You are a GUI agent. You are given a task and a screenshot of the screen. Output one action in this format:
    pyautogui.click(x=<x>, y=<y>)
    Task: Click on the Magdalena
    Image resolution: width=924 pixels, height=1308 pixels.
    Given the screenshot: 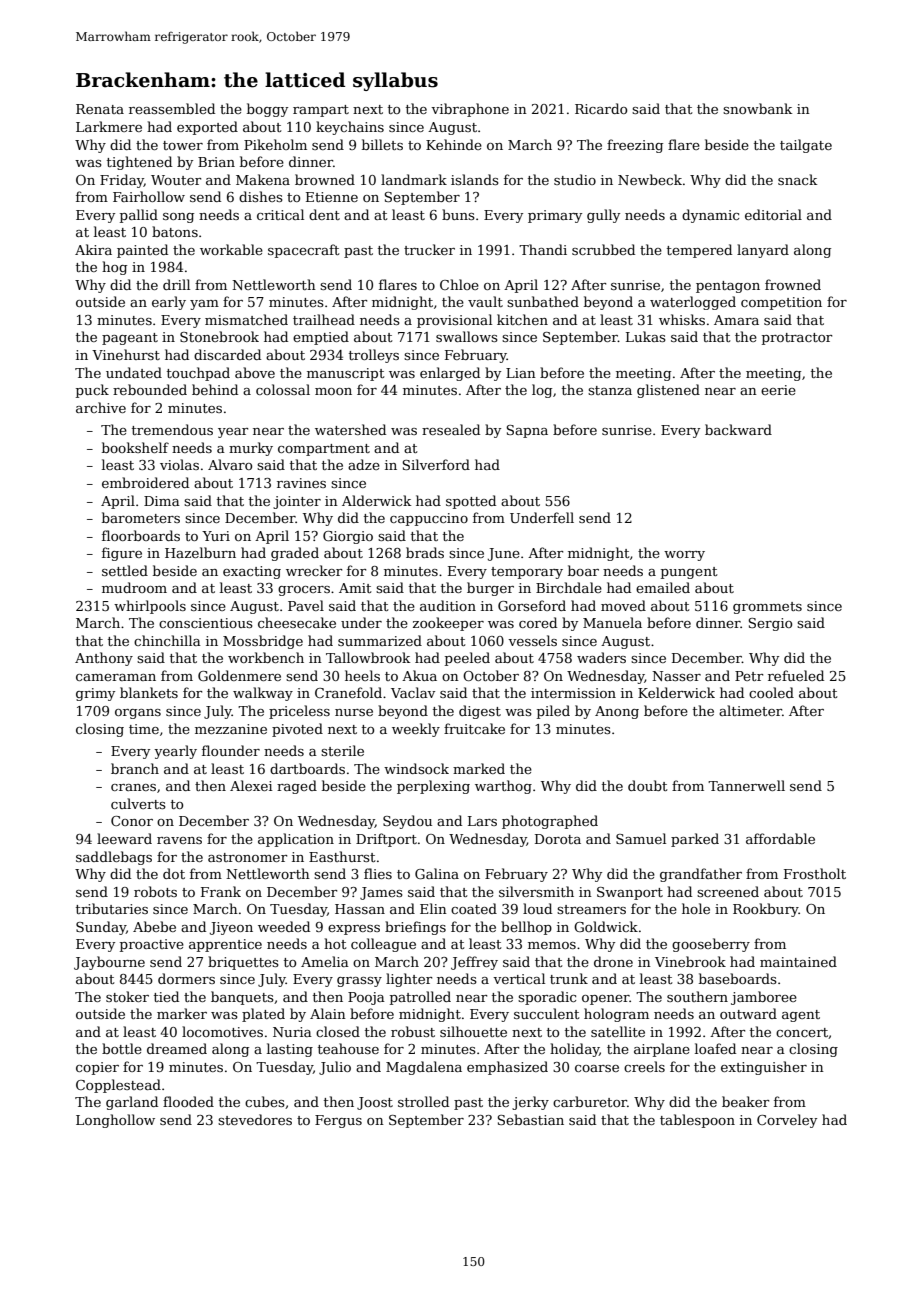 What is the action you would take?
    pyautogui.click(x=424, y=1068)
